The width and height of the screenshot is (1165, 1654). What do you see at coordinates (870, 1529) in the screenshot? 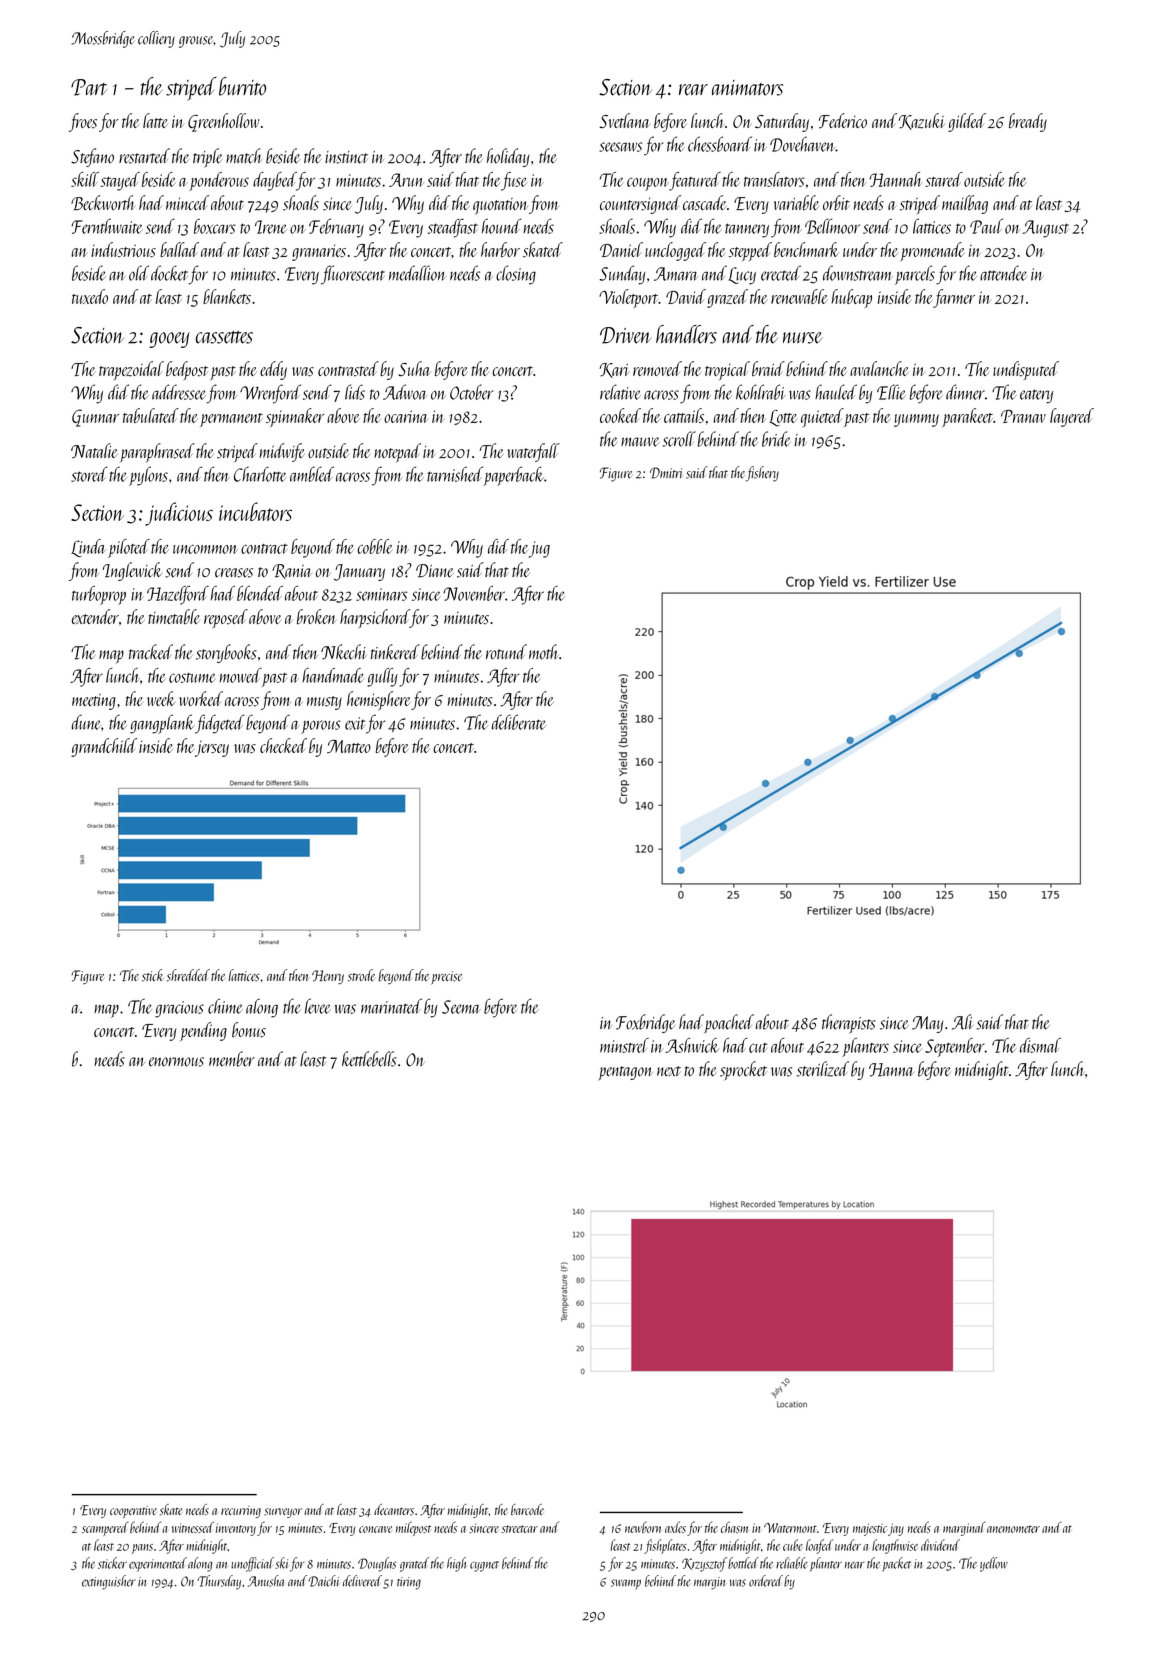
I see `majestic` at bounding box center [870, 1529].
